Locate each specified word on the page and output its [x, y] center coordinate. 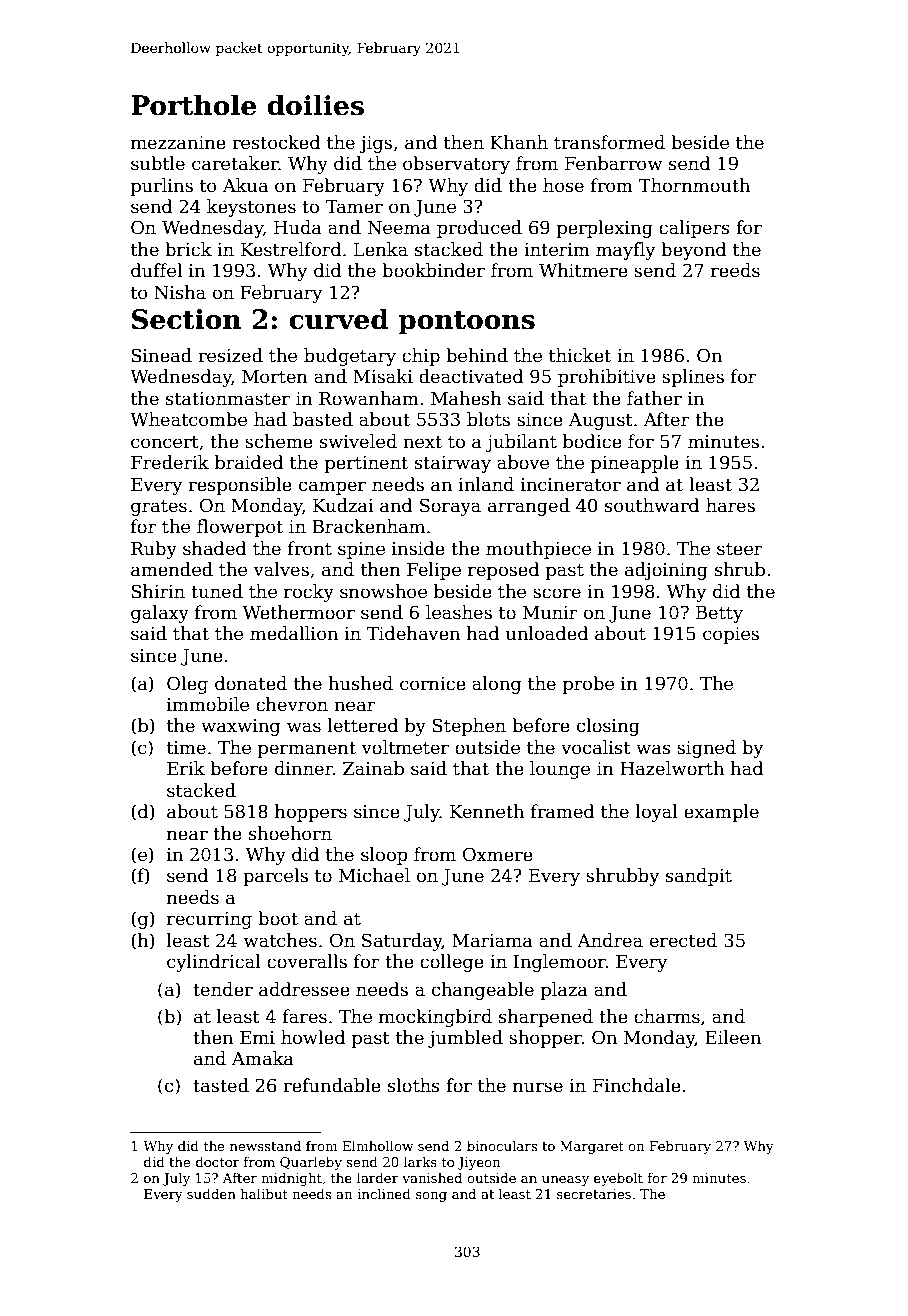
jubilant [521, 443]
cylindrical [214, 963]
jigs [375, 144]
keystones [251, 208]
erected [683, 940]
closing [608, 727]
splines [693, 378]
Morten [275, 377]
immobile [208, 704]
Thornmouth [694, 185]
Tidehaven [413, 633]
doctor [217, 1161]
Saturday [402, 942]
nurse [538, 1087]
